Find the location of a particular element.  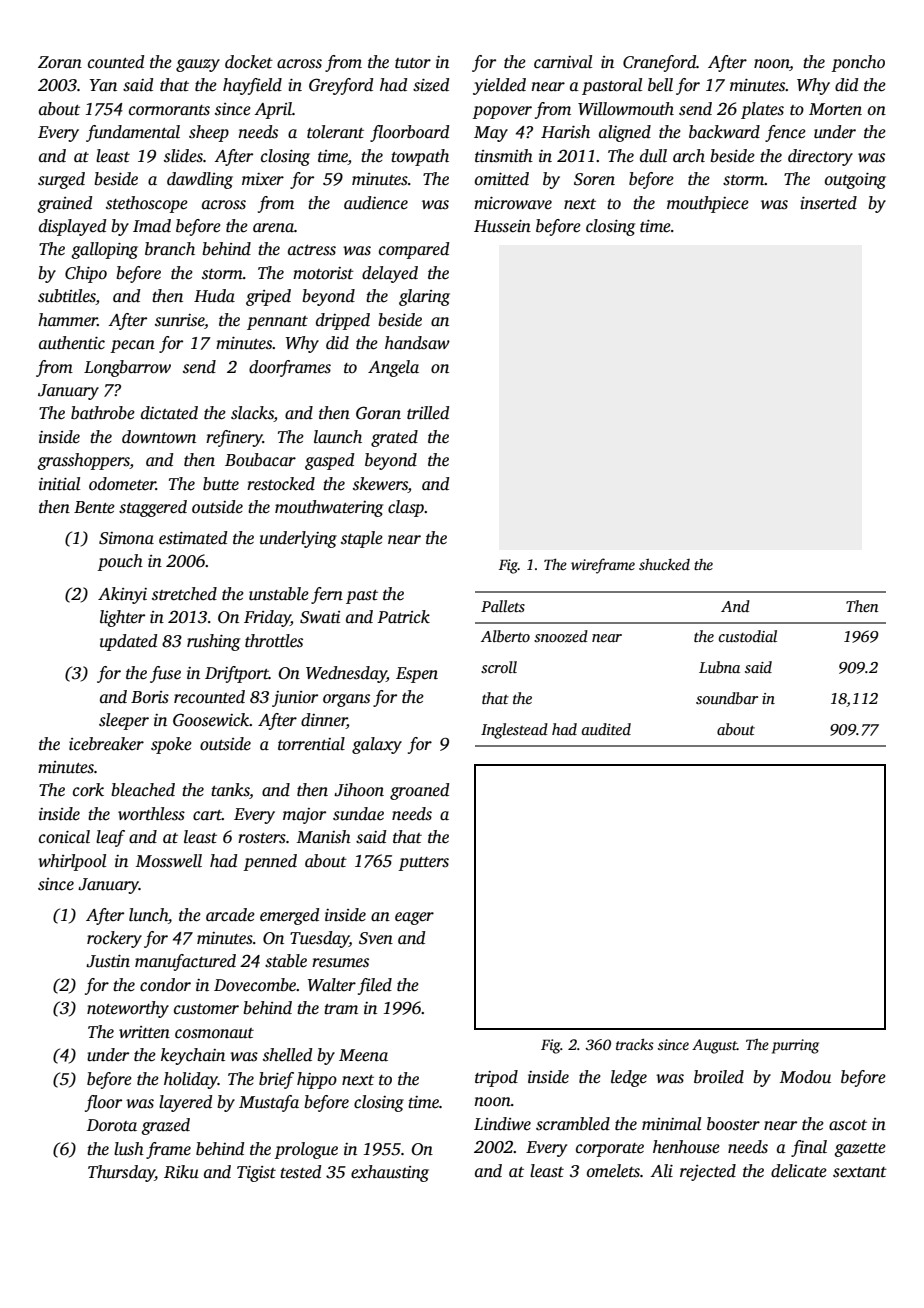

Thursday is located at coordinates (121, 1173).
